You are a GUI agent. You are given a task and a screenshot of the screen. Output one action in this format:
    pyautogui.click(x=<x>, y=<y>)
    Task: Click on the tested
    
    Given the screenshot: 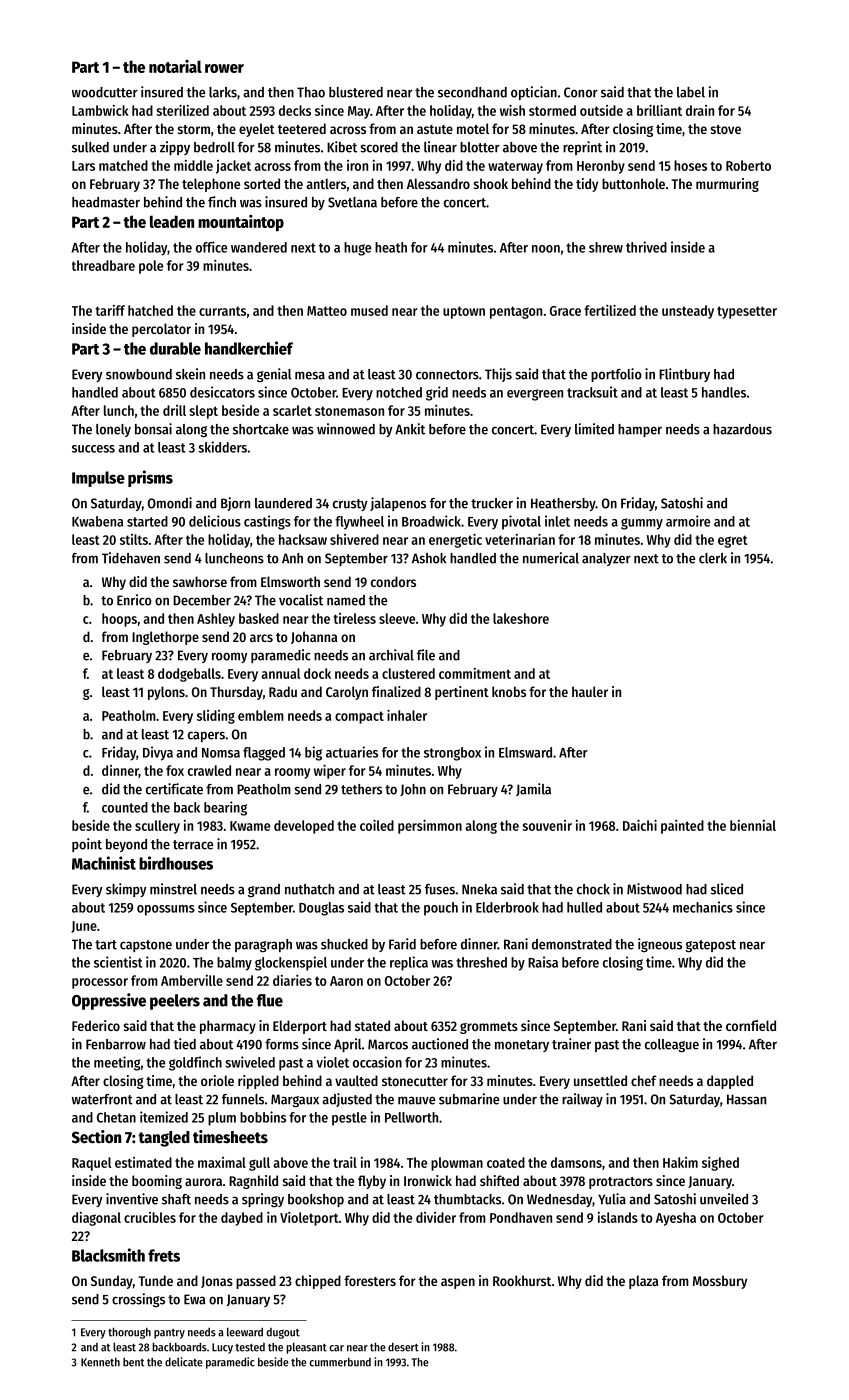 What is the action you would take?
    pyautogui.click(x=250, y=1347)
